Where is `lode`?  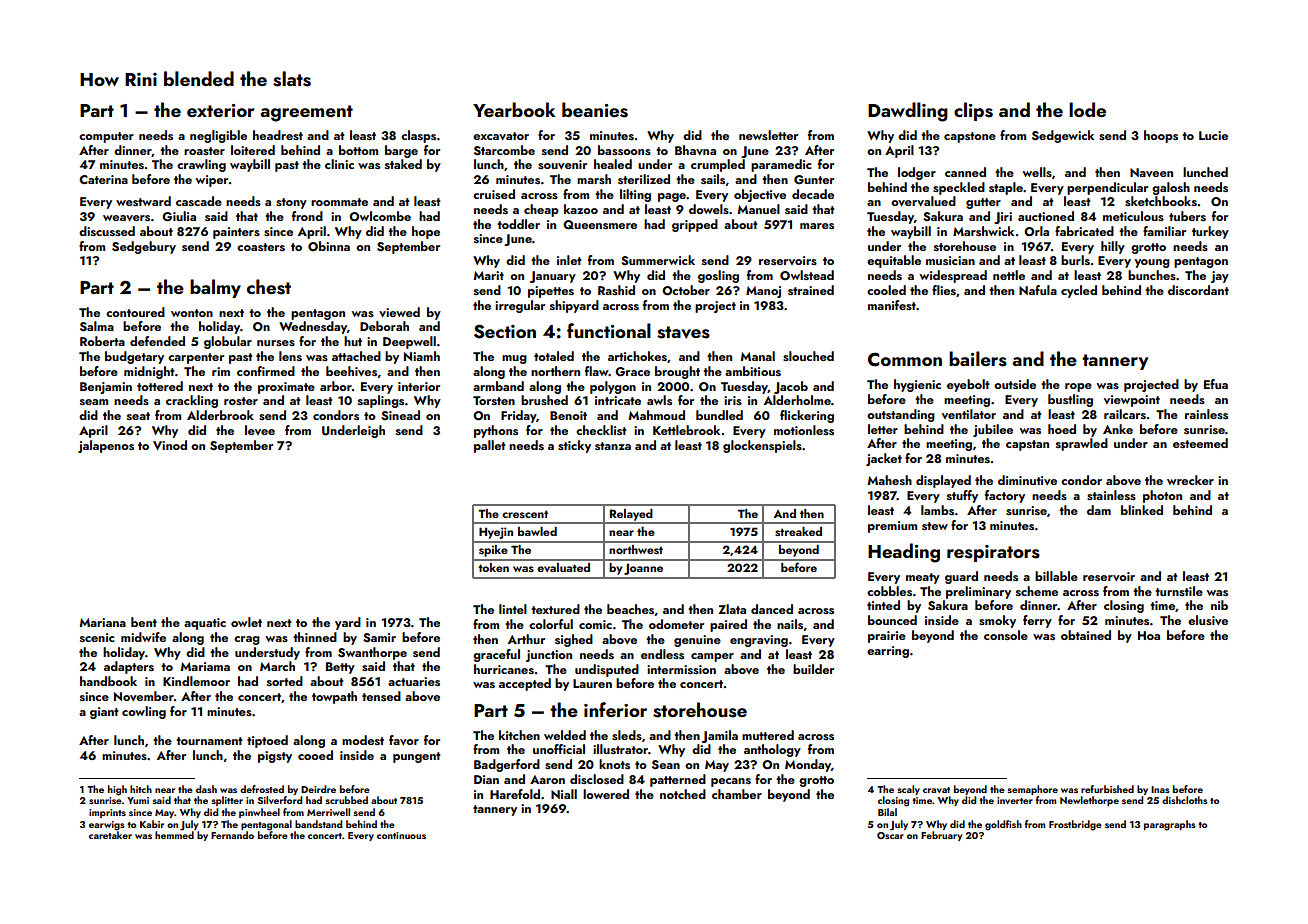 lode is located at coordinates (1087, 109).
